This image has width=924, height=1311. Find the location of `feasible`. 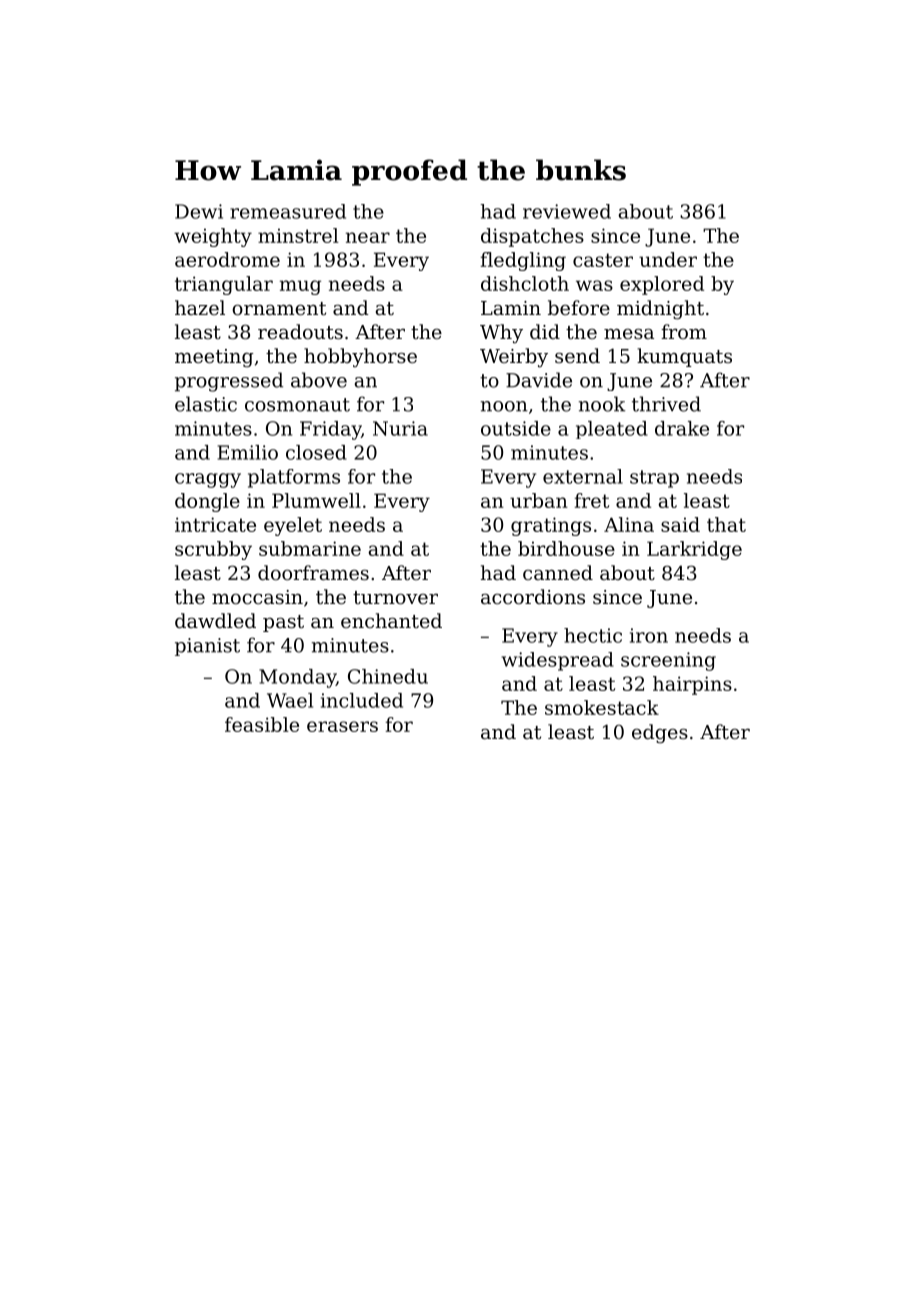

feasible is located at coordinates (262, 724).
